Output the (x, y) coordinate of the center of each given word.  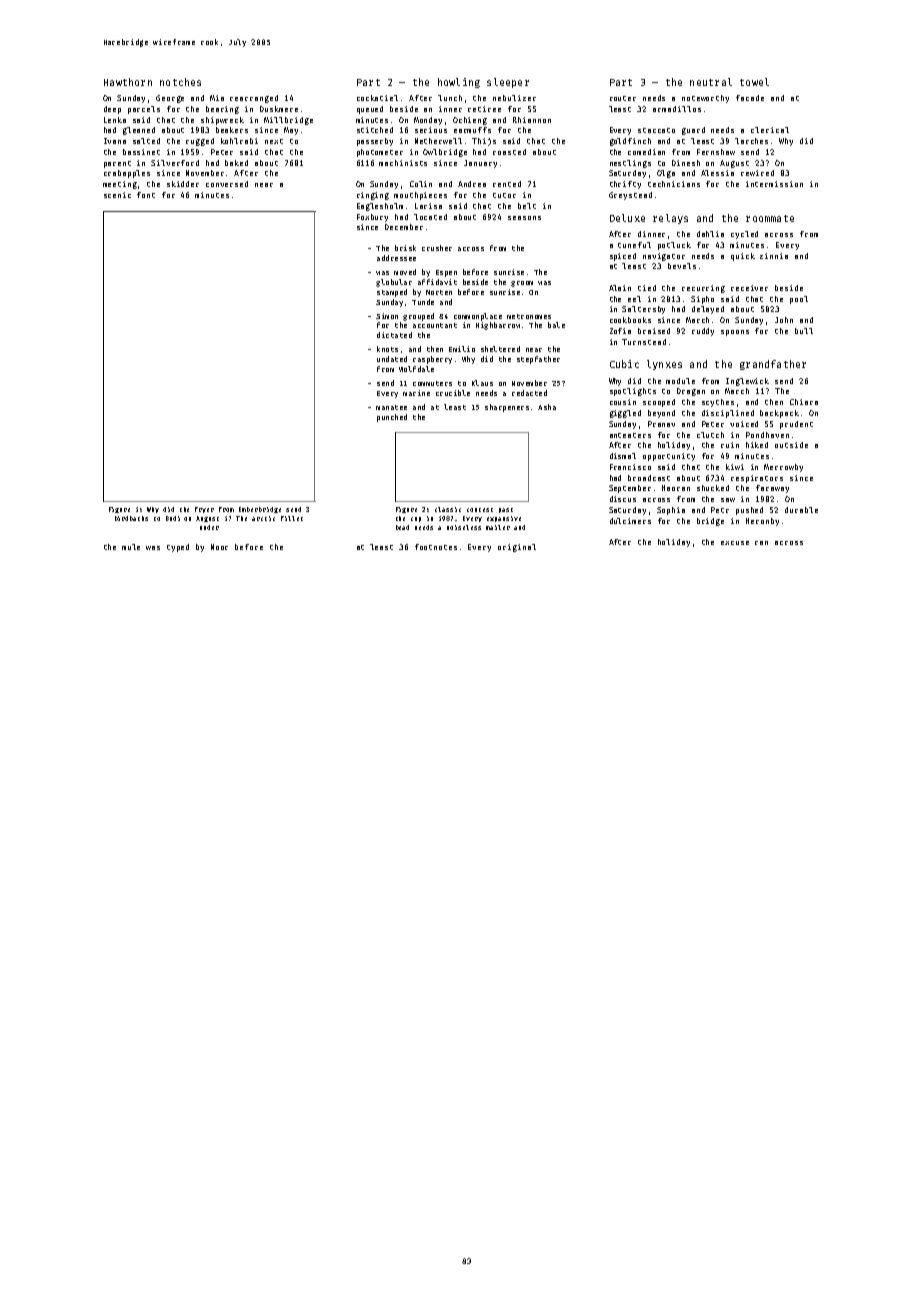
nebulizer (514, 98)
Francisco (630, 467)
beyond (661, 414)
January (480, 164)
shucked (713, 488)
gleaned (139, 131)
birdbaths (131, 518)
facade (750, 98)
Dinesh (686, 163)
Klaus (482, 383)
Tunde (423, 302)
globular (394, 283)
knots (387, 349)
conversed (227, 184)
